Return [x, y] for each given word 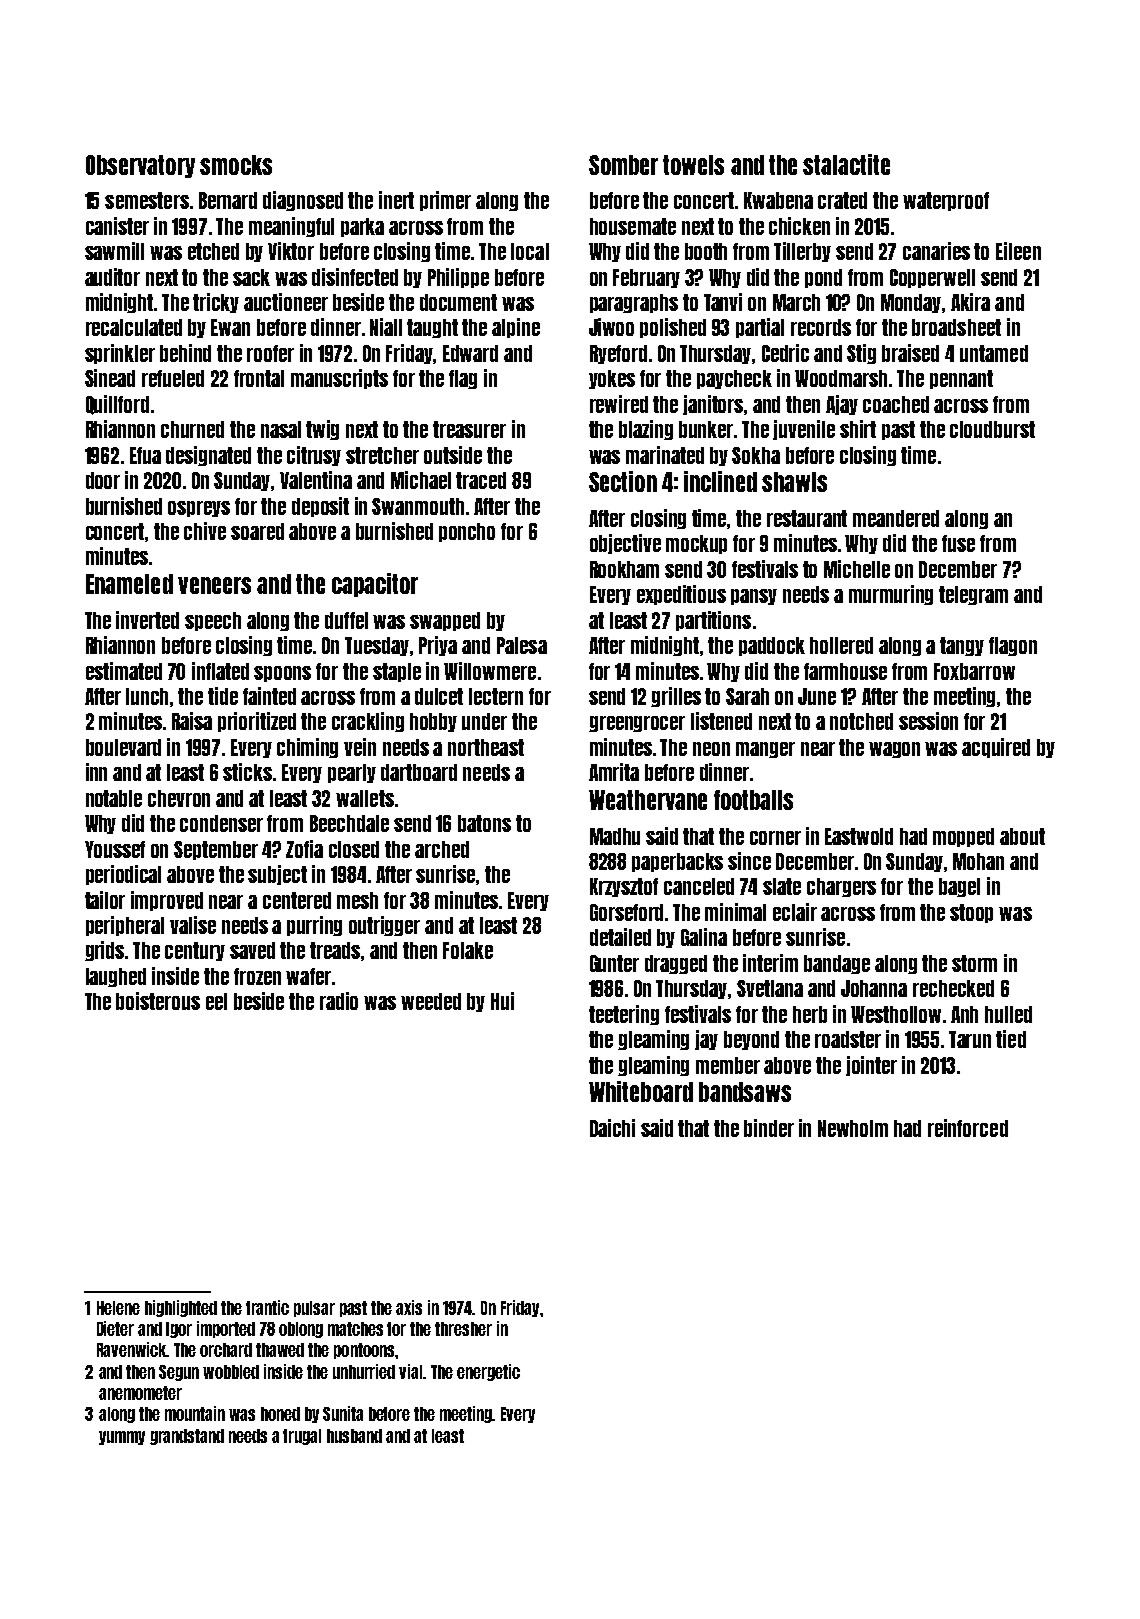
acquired [996, 748]
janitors [713, 405]
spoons [282, 674]
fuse [958, 543]
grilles [676, 697]
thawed [280, 1350]
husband [354, 1436]
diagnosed [303, 201]
